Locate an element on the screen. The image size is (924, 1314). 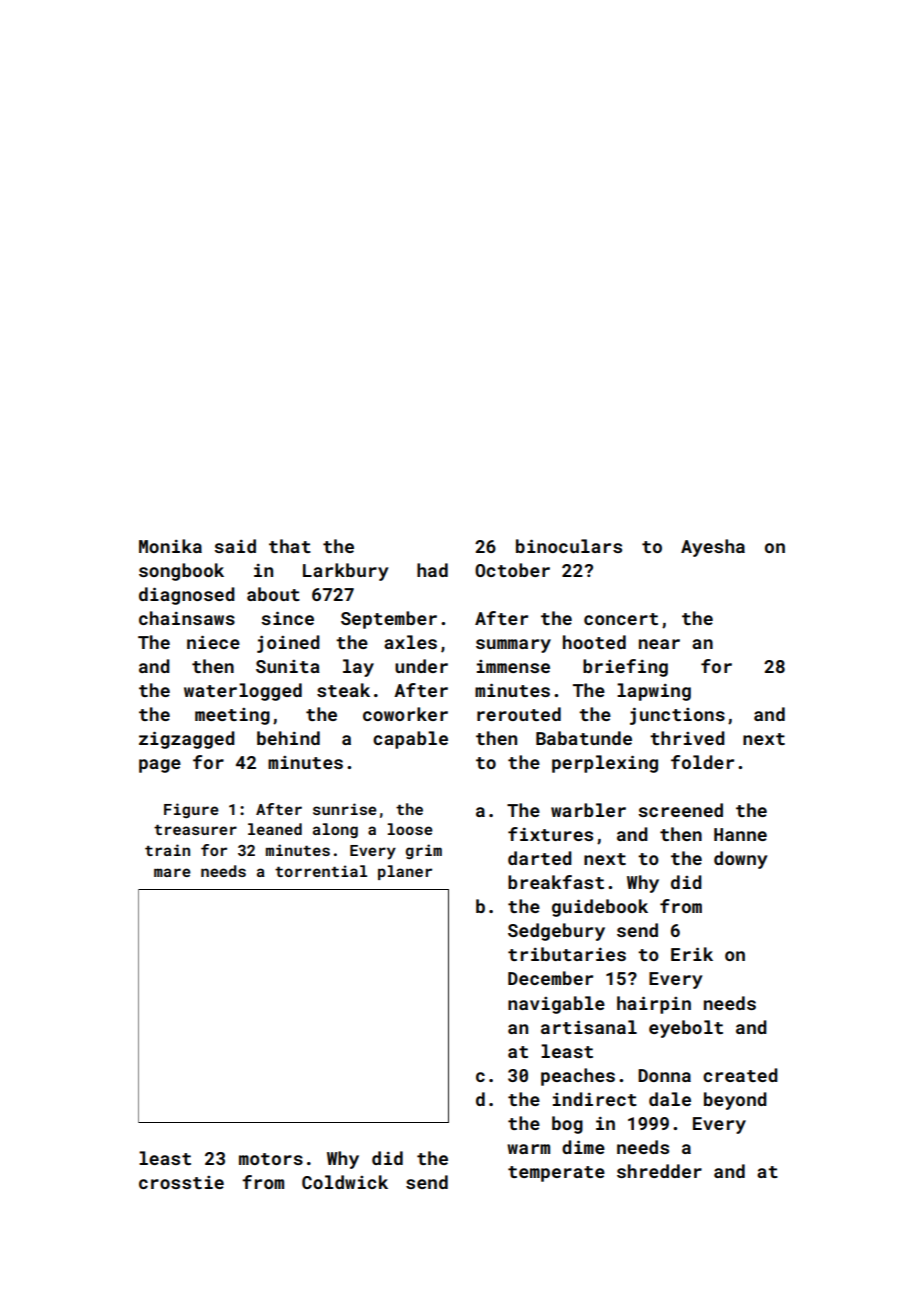
warbler is located at coordinates (588, 810).
